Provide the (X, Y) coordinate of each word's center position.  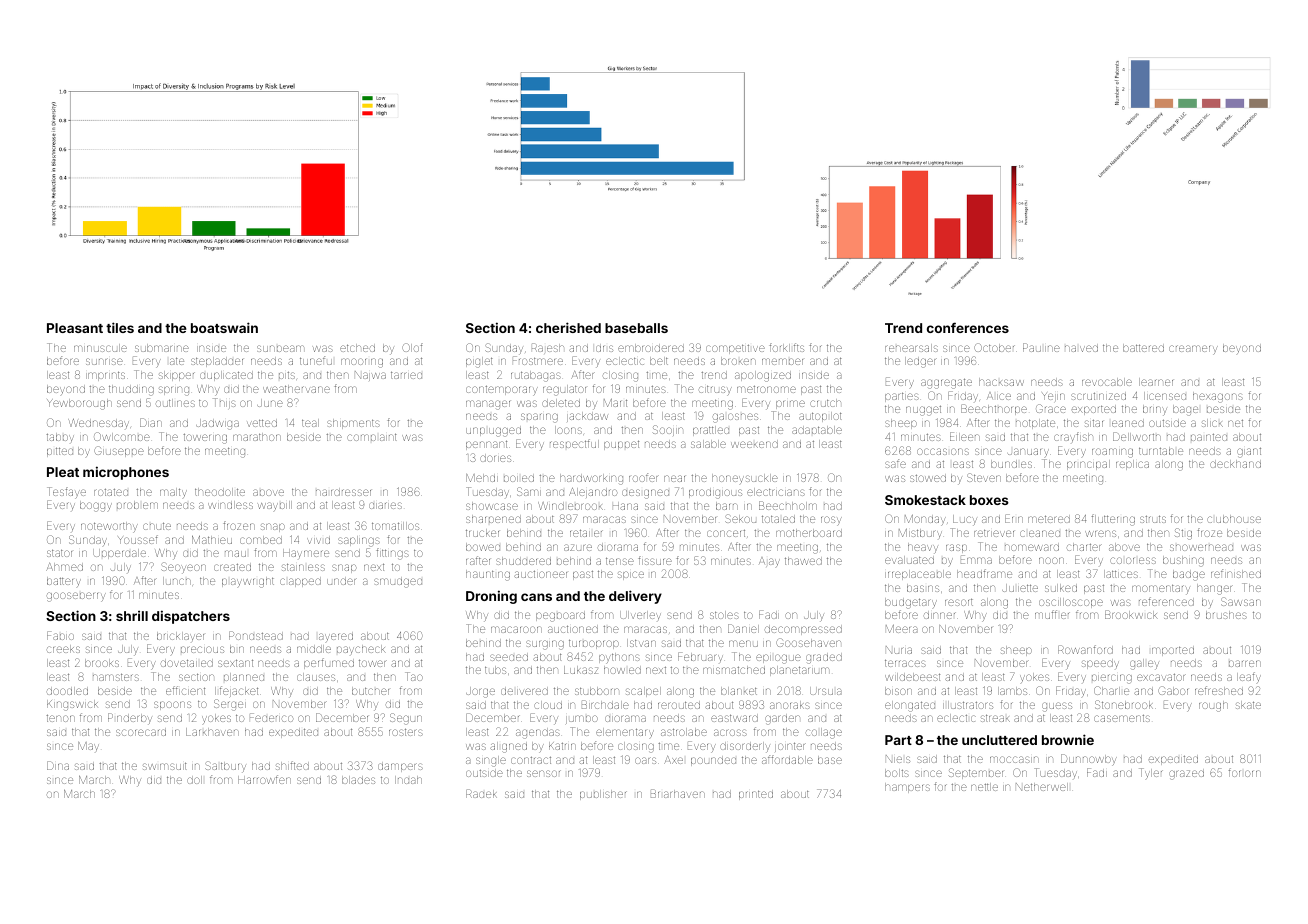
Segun (406, 719)
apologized (763, 376)
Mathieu (212, 540)
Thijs (224, 403)
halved (1081, 348)
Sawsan (1241, 601)
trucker (482, 533)
